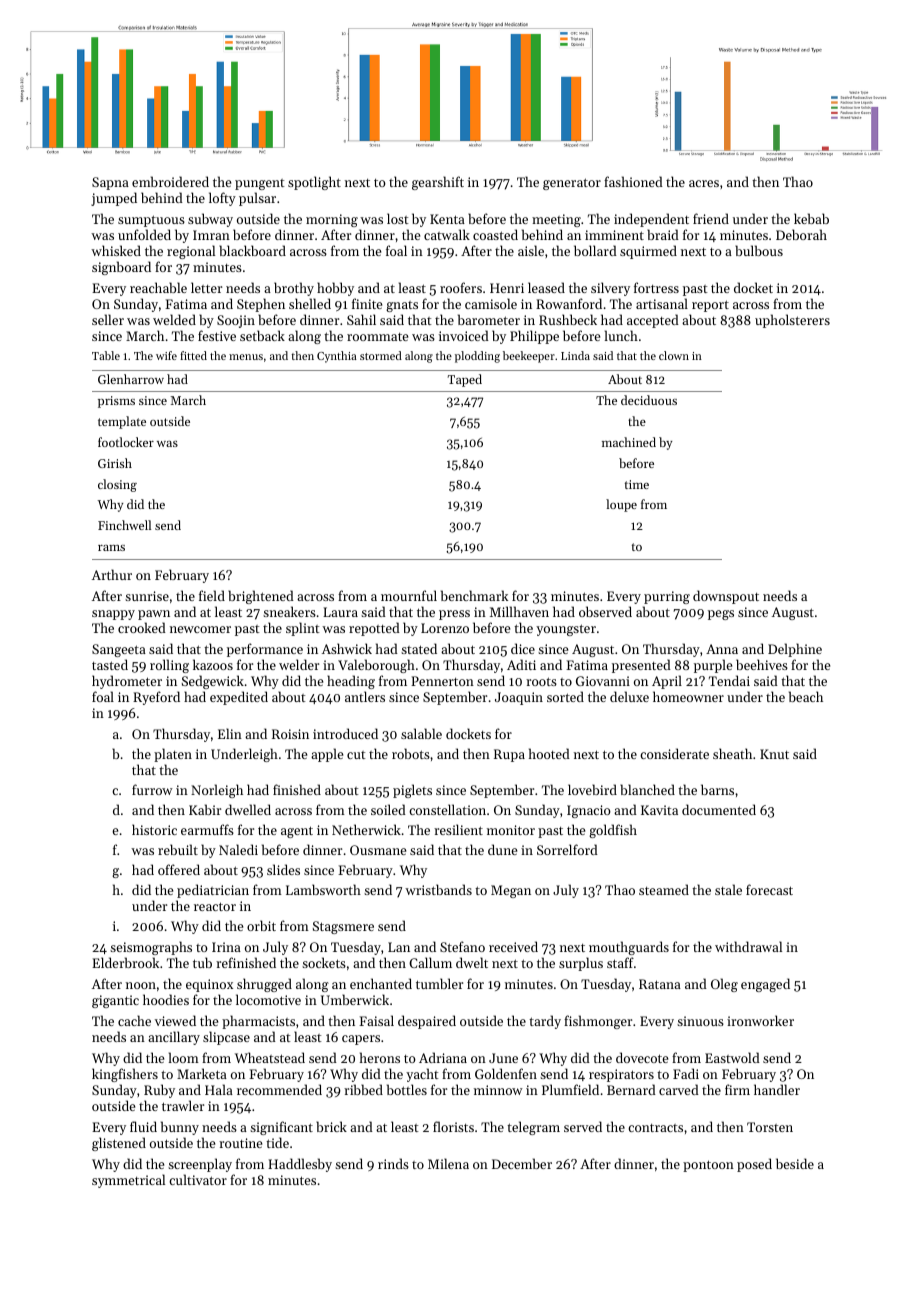  What do you see at coordinates (198, 1179) in the document?
I see `cultivator` at bounding box center [198, 1179].
